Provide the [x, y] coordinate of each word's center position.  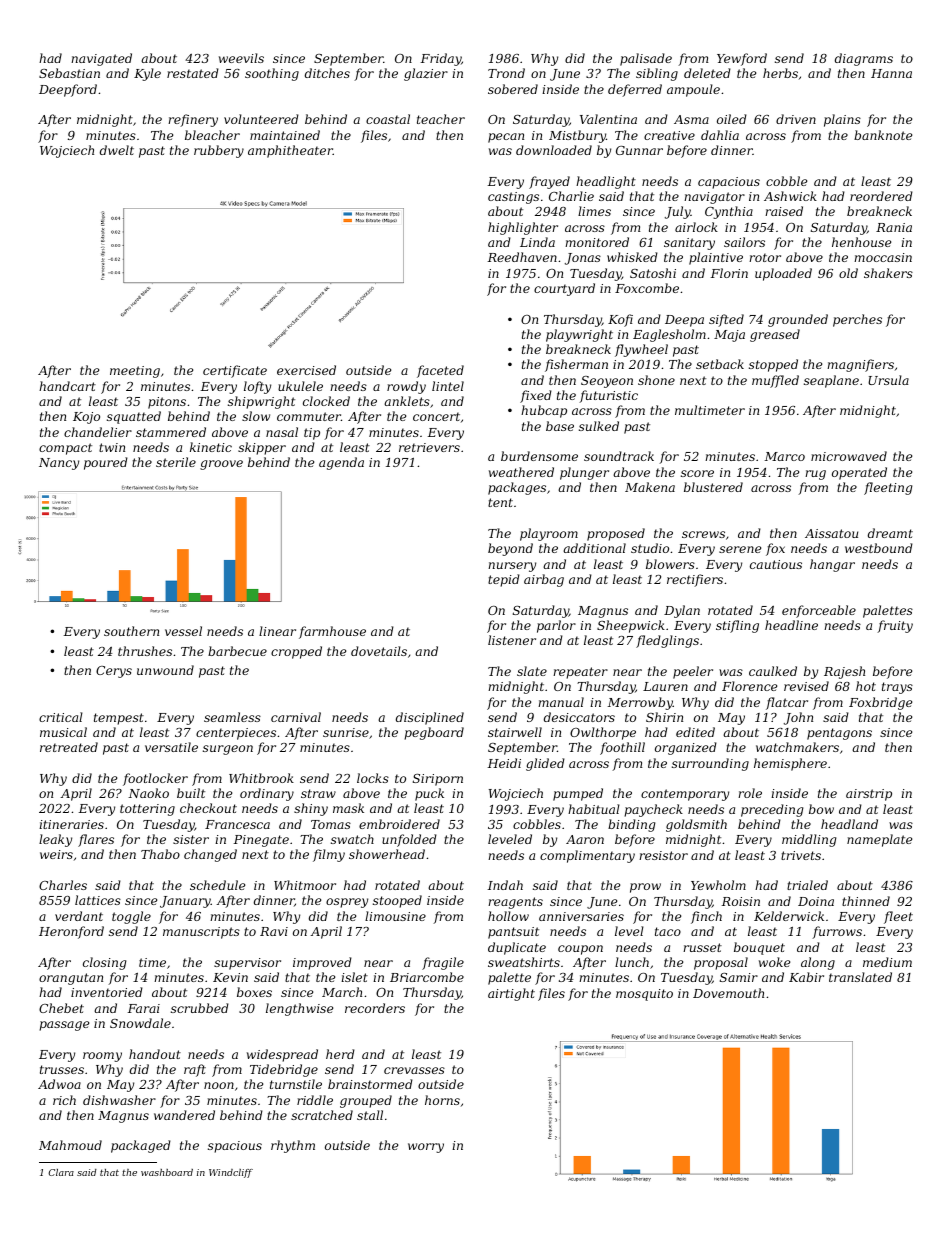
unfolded [409, 840]
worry [426, 1148]
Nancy [59, 464]
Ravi [274, 931]
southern [131, 631]
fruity [895, 626]
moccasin [883, 257]
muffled [775, 381]
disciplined [430, 718]
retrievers [429, 447]
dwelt [117, 150]
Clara [61, 1172]
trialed [807, 885]
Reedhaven [522, 257]
